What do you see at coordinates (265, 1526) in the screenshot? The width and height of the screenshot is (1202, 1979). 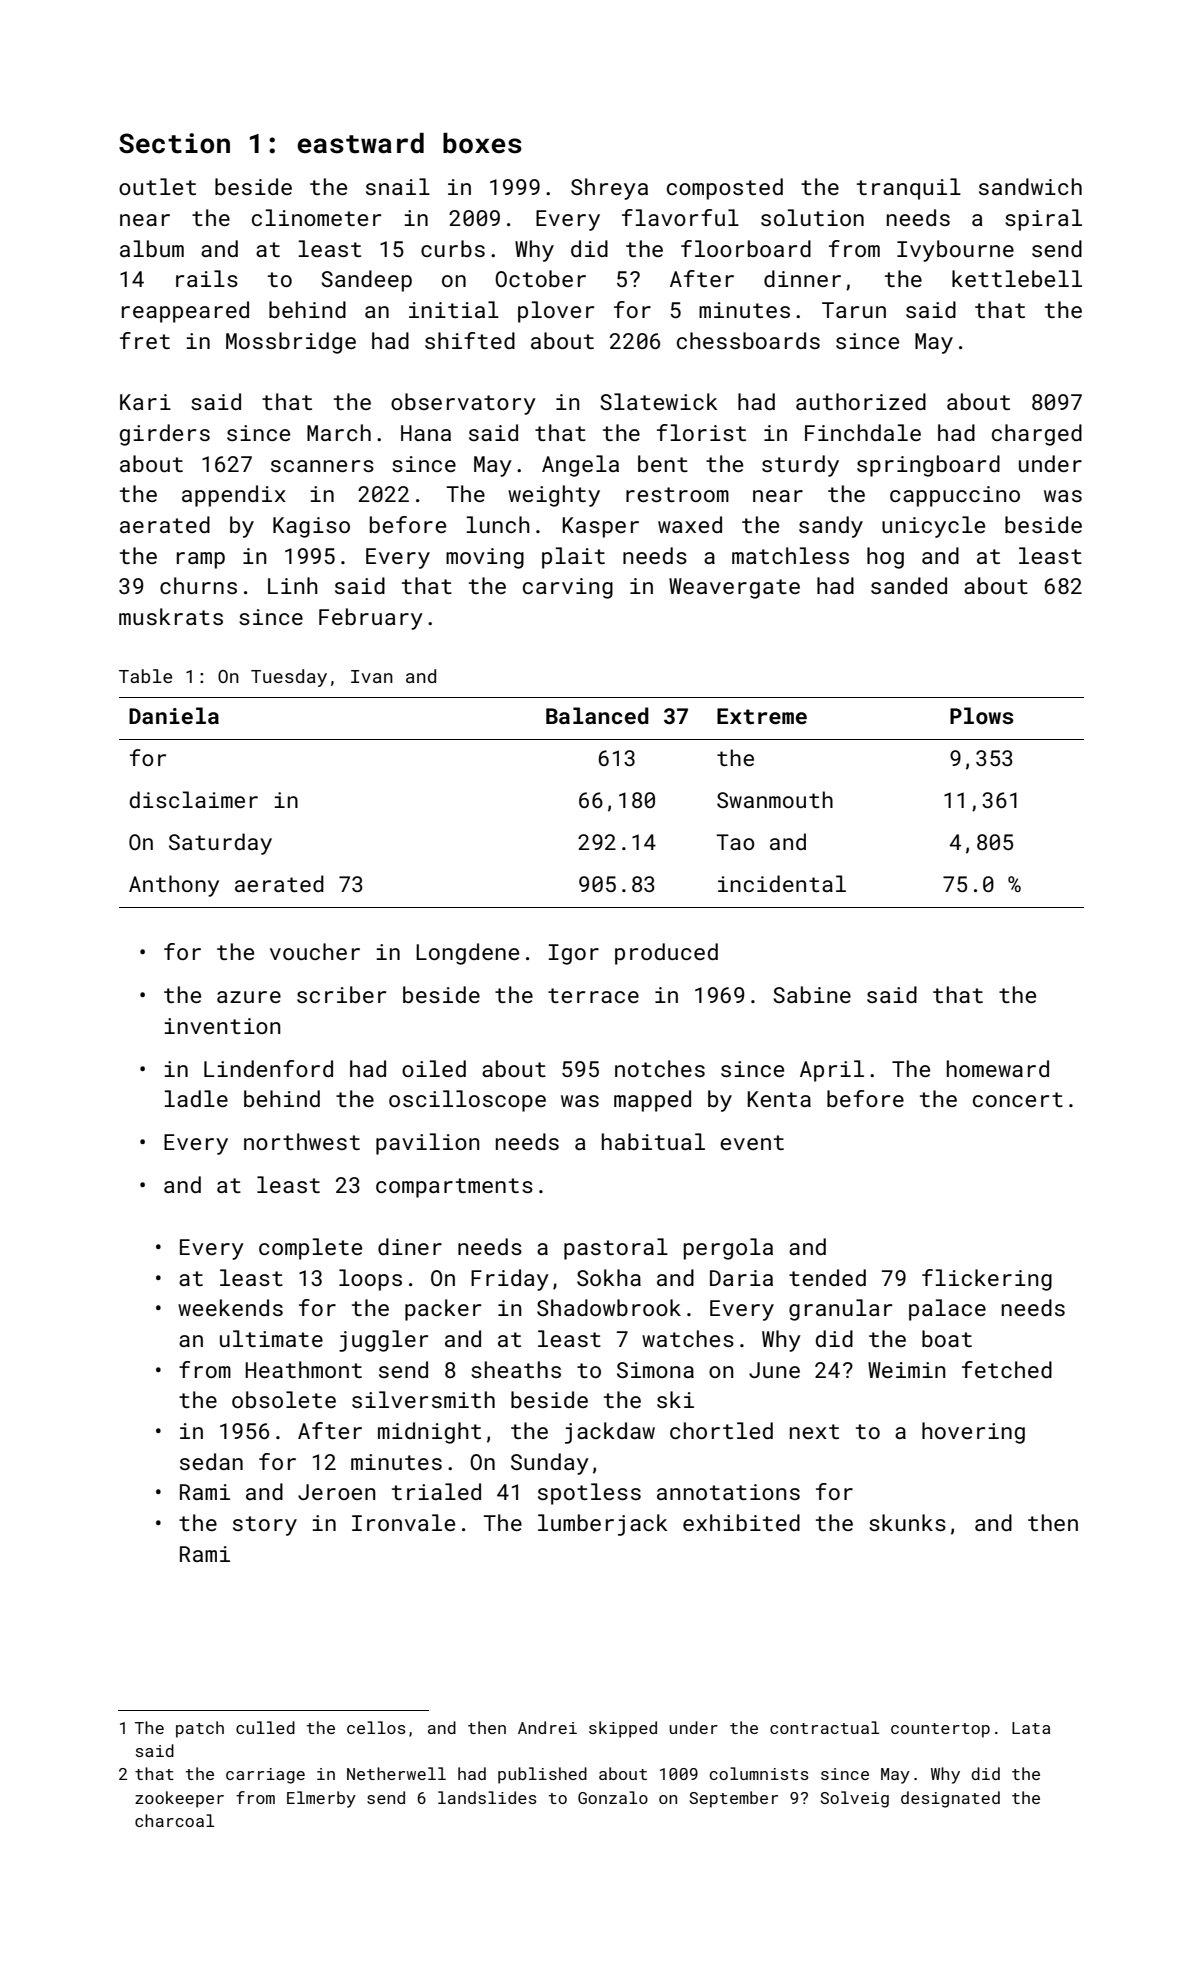 I see `story` at bounding box center [265, 1526].
